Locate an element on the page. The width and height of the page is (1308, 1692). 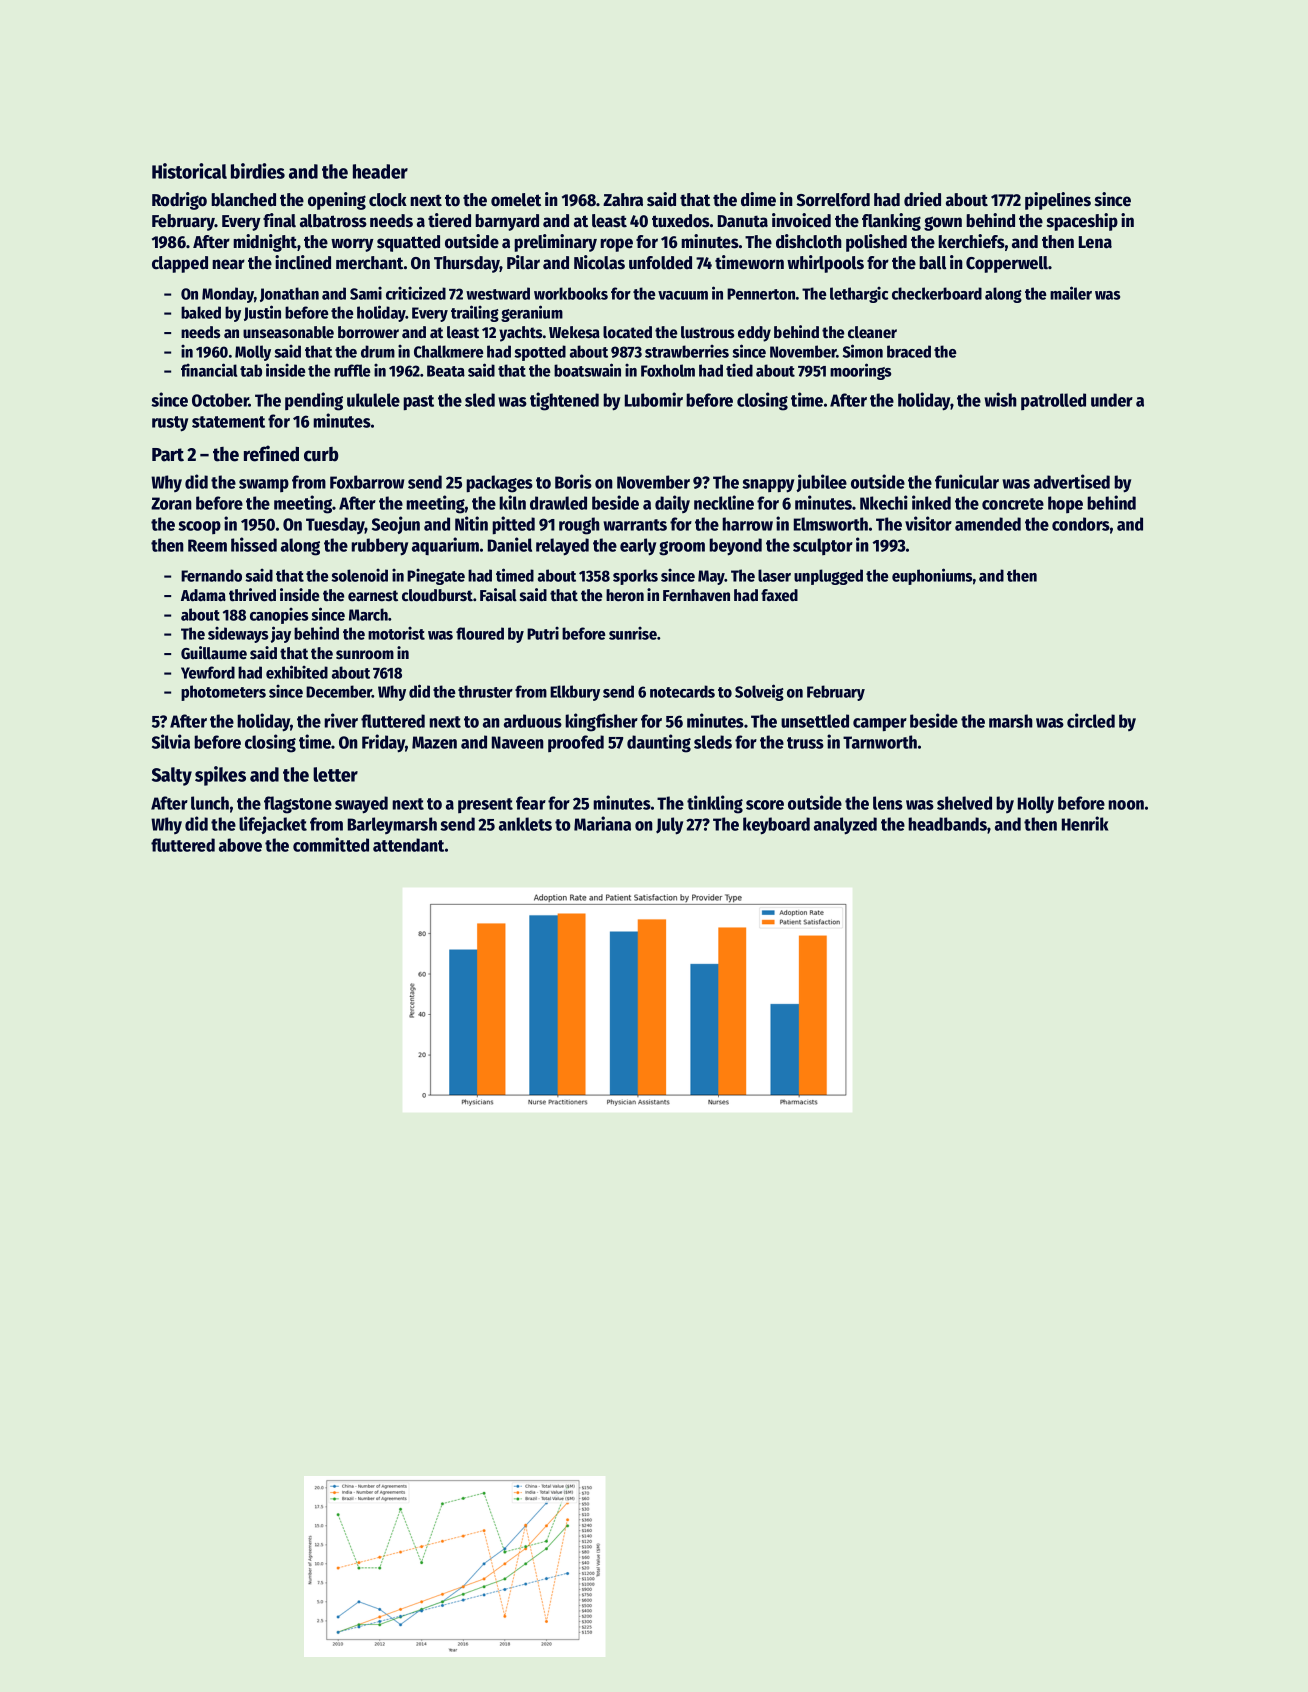
Tarnworth is located at coordinates (880, 742).
